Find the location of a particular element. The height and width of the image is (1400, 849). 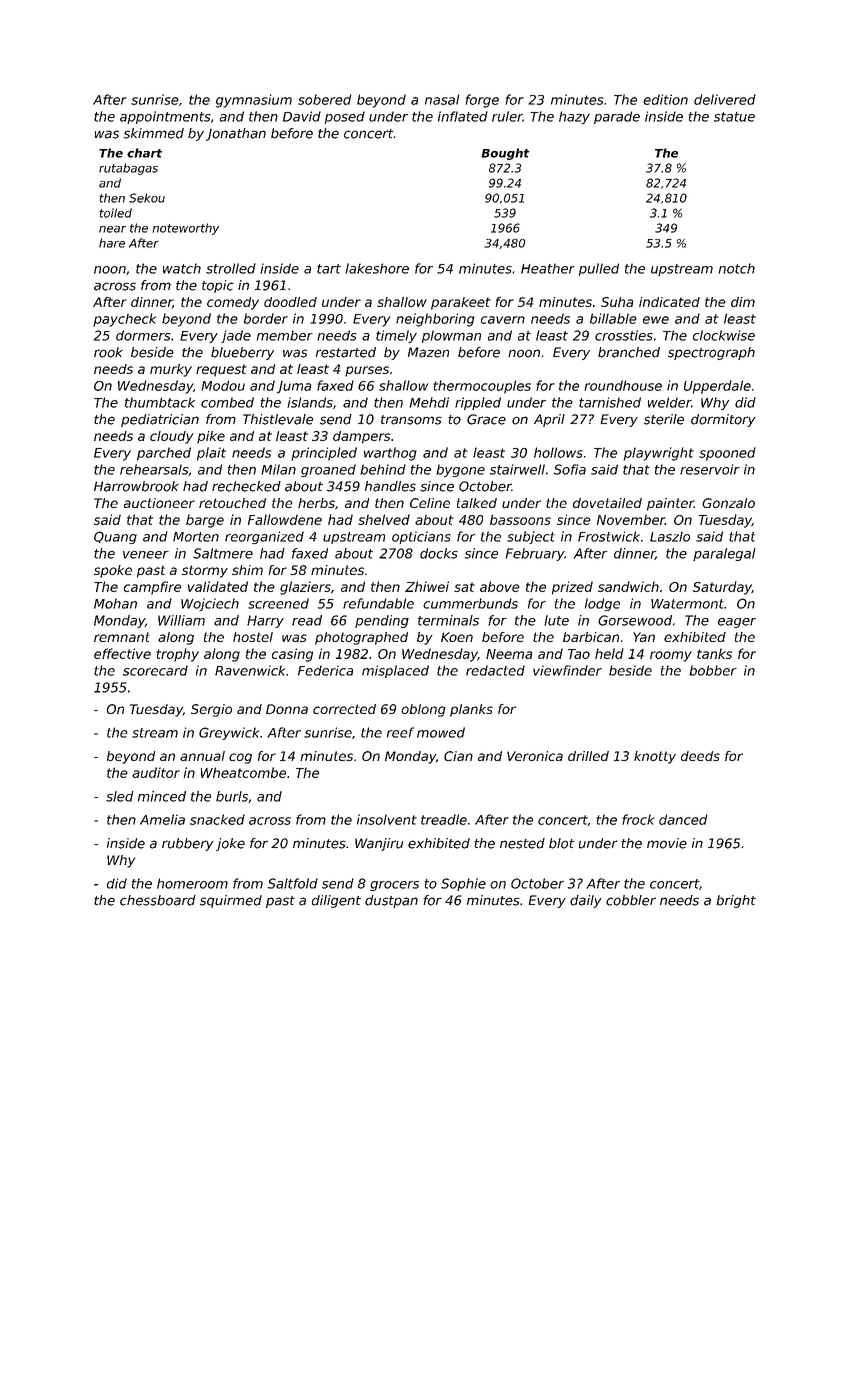

drilled is located at coordinates (588, 756).
